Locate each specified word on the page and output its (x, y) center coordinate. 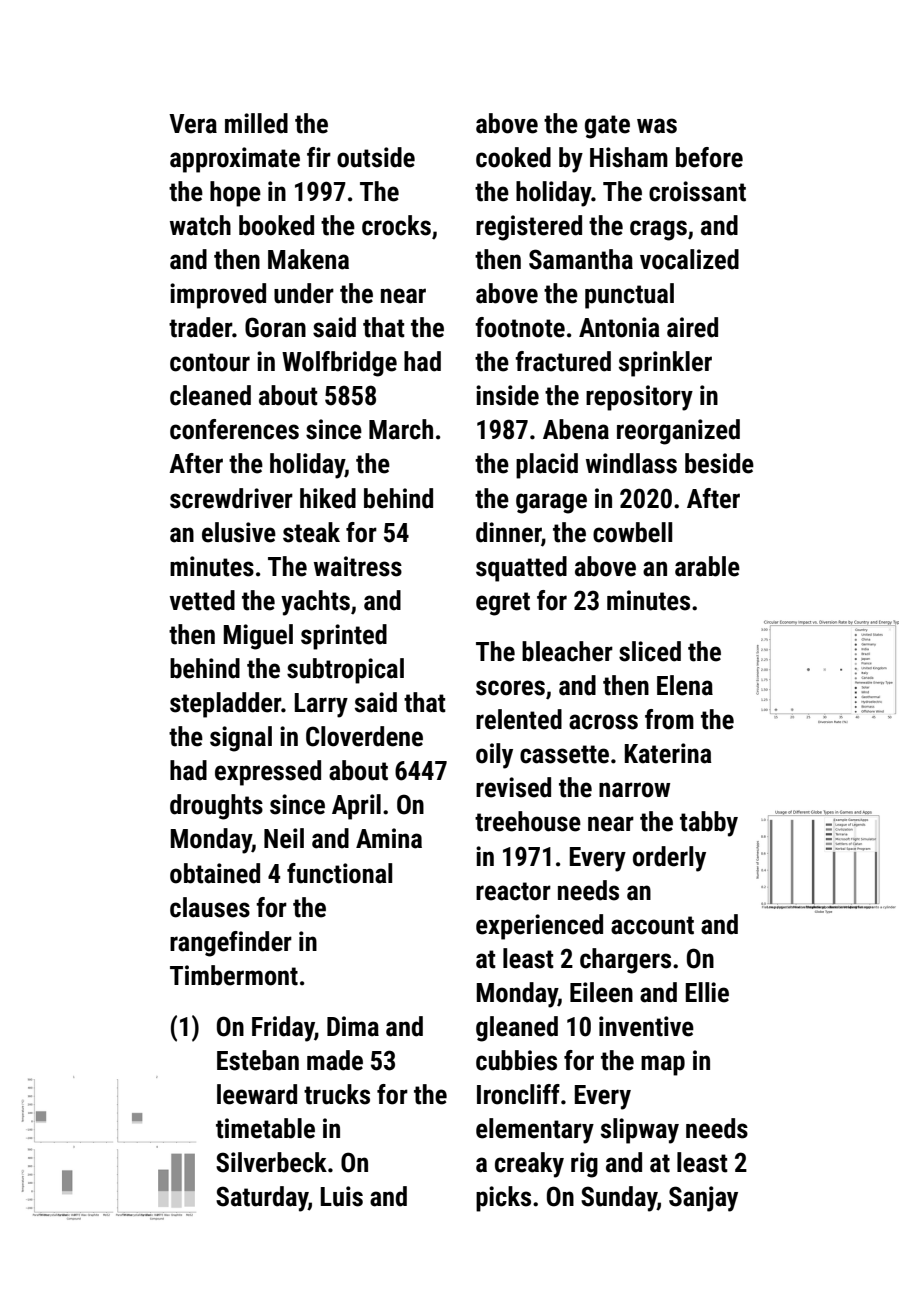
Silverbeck (271, 1162)
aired (692, 327)
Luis (342, 1196)
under (304, 293)
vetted (202, 600)
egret (503, 604)
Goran (275, 327)
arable (707, 566)
